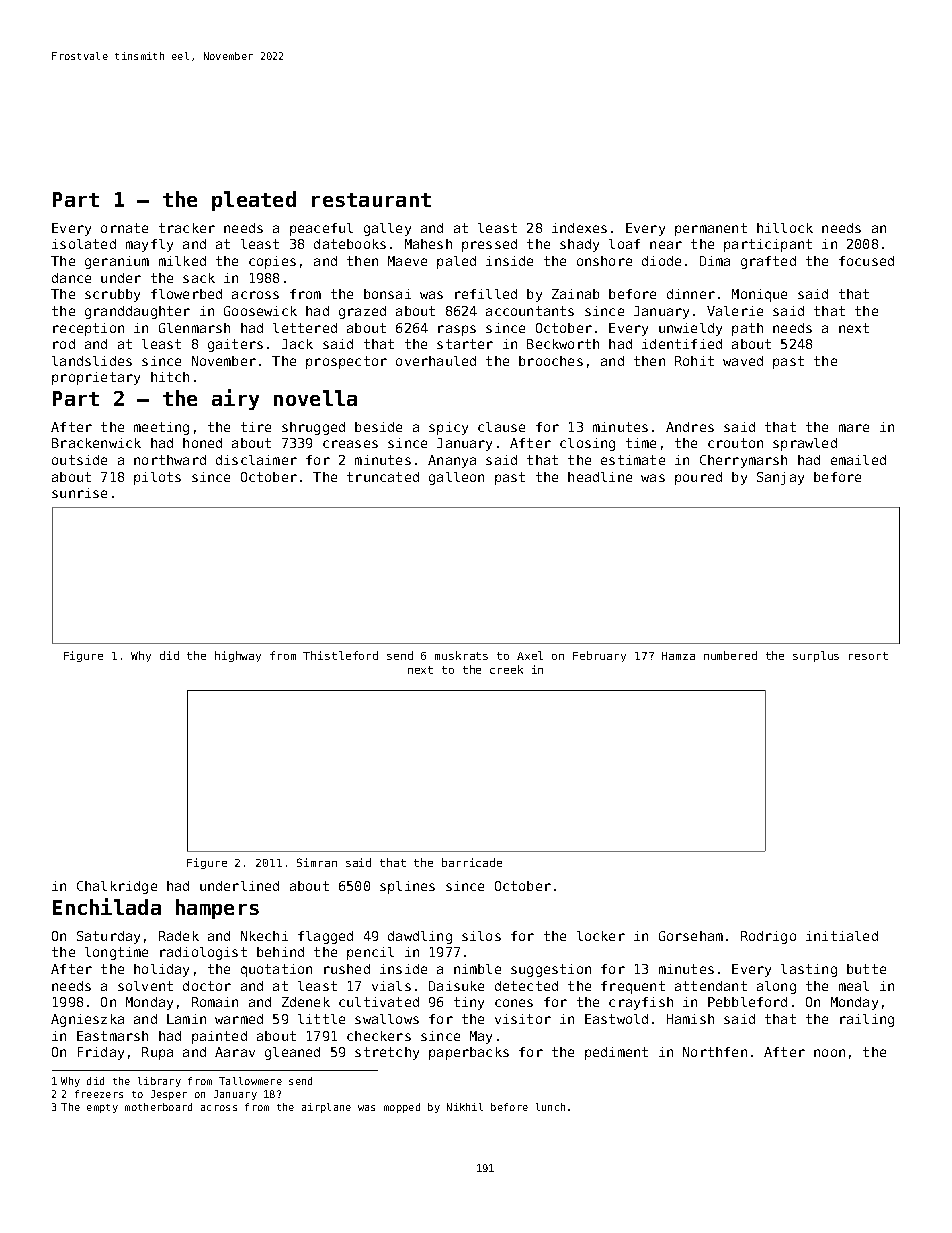 The height and width of the screenshot is (1233, 952). What do you see at coordinates (711, 229) in the screenshot?
I see `permanent` at bounding box center [711, 229].
